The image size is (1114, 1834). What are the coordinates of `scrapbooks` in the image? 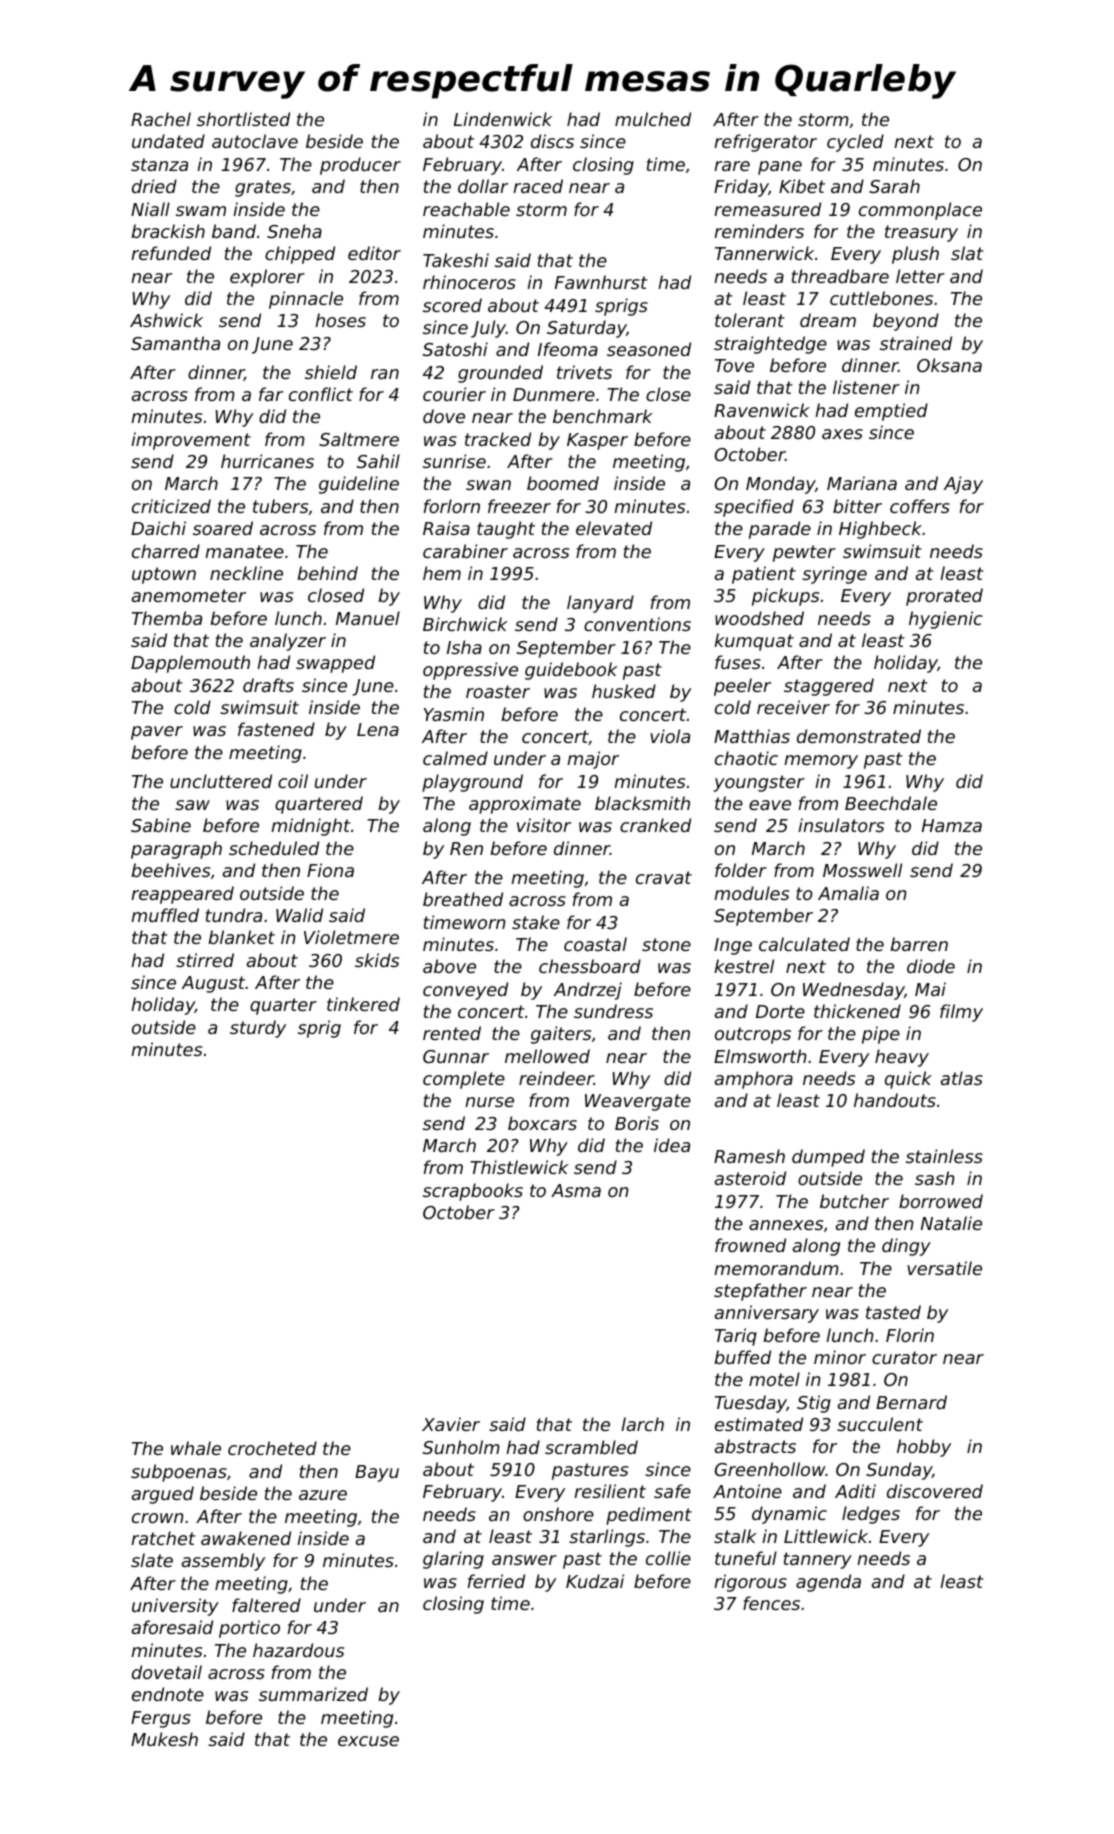 It's located at (473, 1192).
